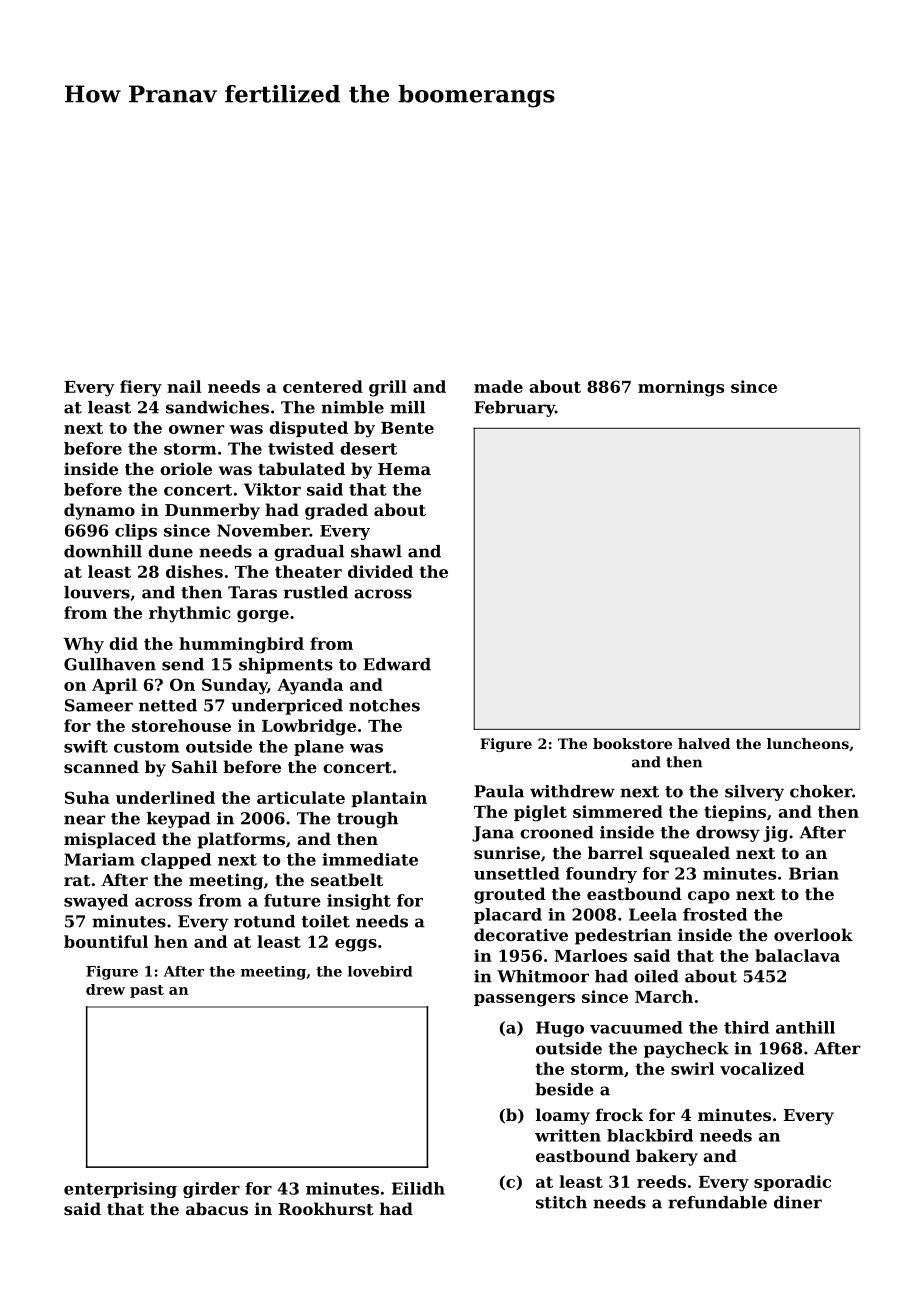 The width and height of the page is (924, 1308). I want to click on immediate, so click(370, 859).
